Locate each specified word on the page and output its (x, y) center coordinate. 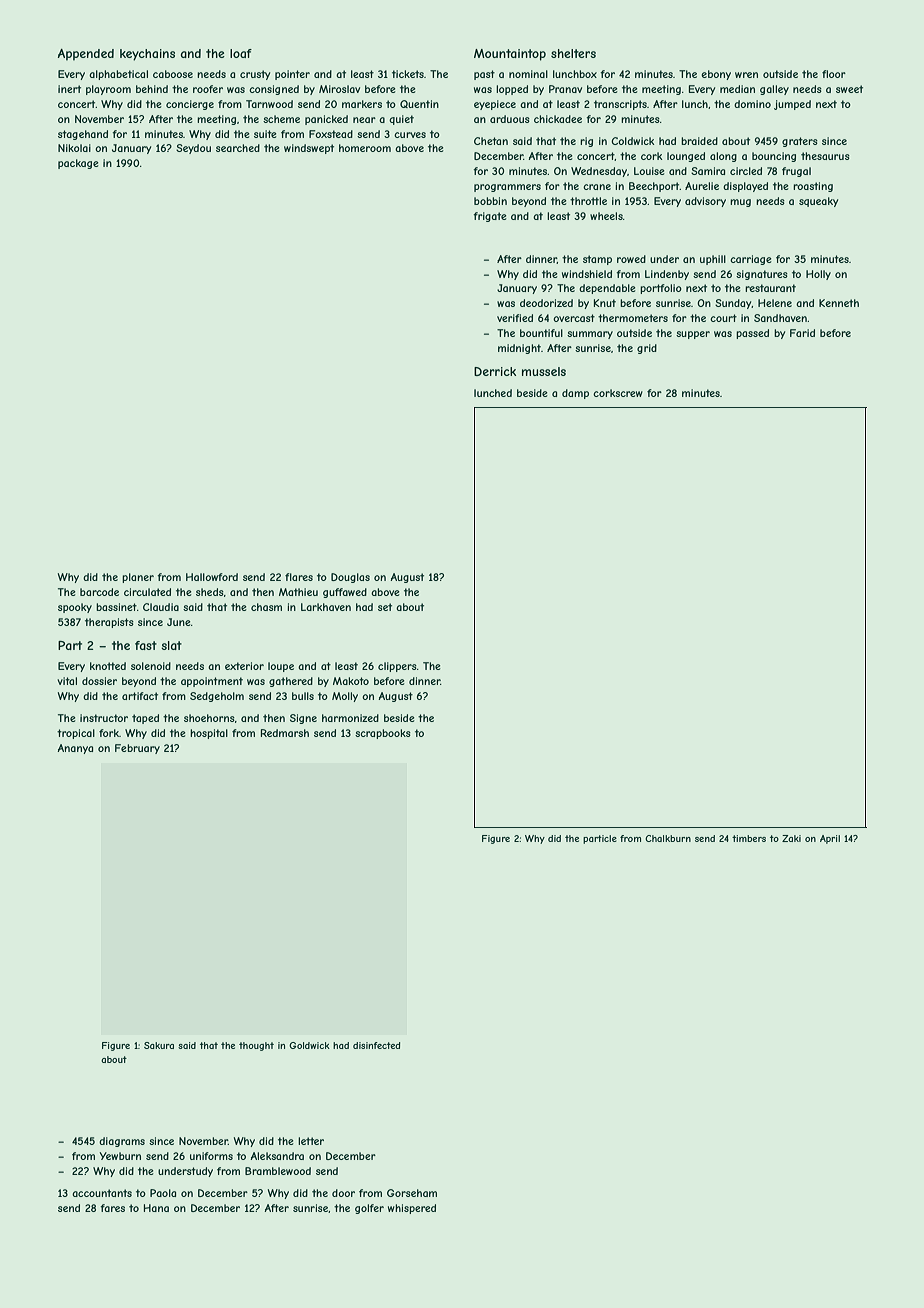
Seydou (193, 149)
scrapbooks (383, 734)
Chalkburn (668, 838)
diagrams (122, 1142)
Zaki (791, 838)
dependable (607, 289)
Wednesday (599, 172)
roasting (813, 187)
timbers (749, 838)
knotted (108, 666)
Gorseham (412, 1193)
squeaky (818, 202)
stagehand (83, 135)
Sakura (159, 1045)
